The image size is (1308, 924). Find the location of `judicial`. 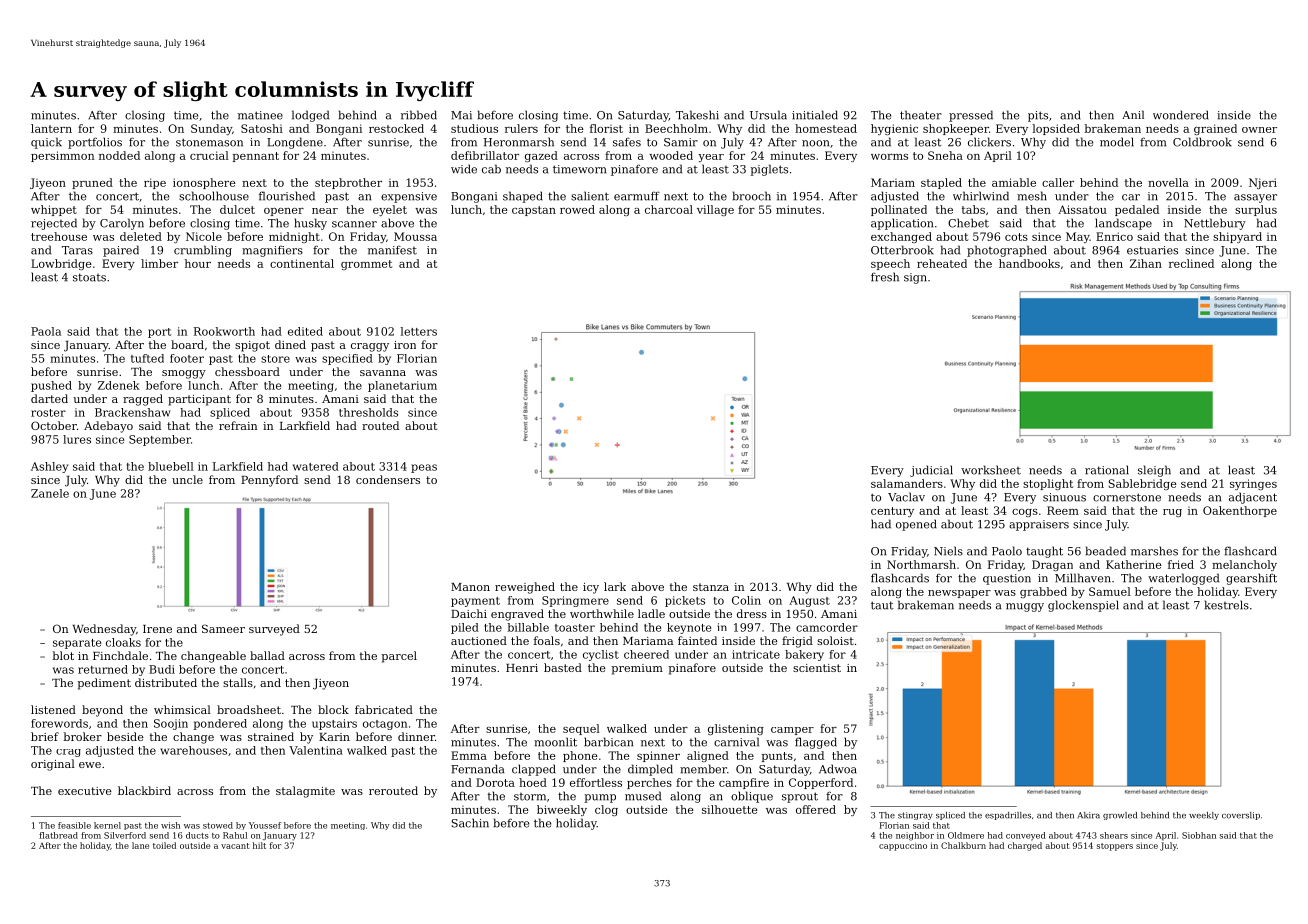

judicial is located at coordinates (931, 471).
